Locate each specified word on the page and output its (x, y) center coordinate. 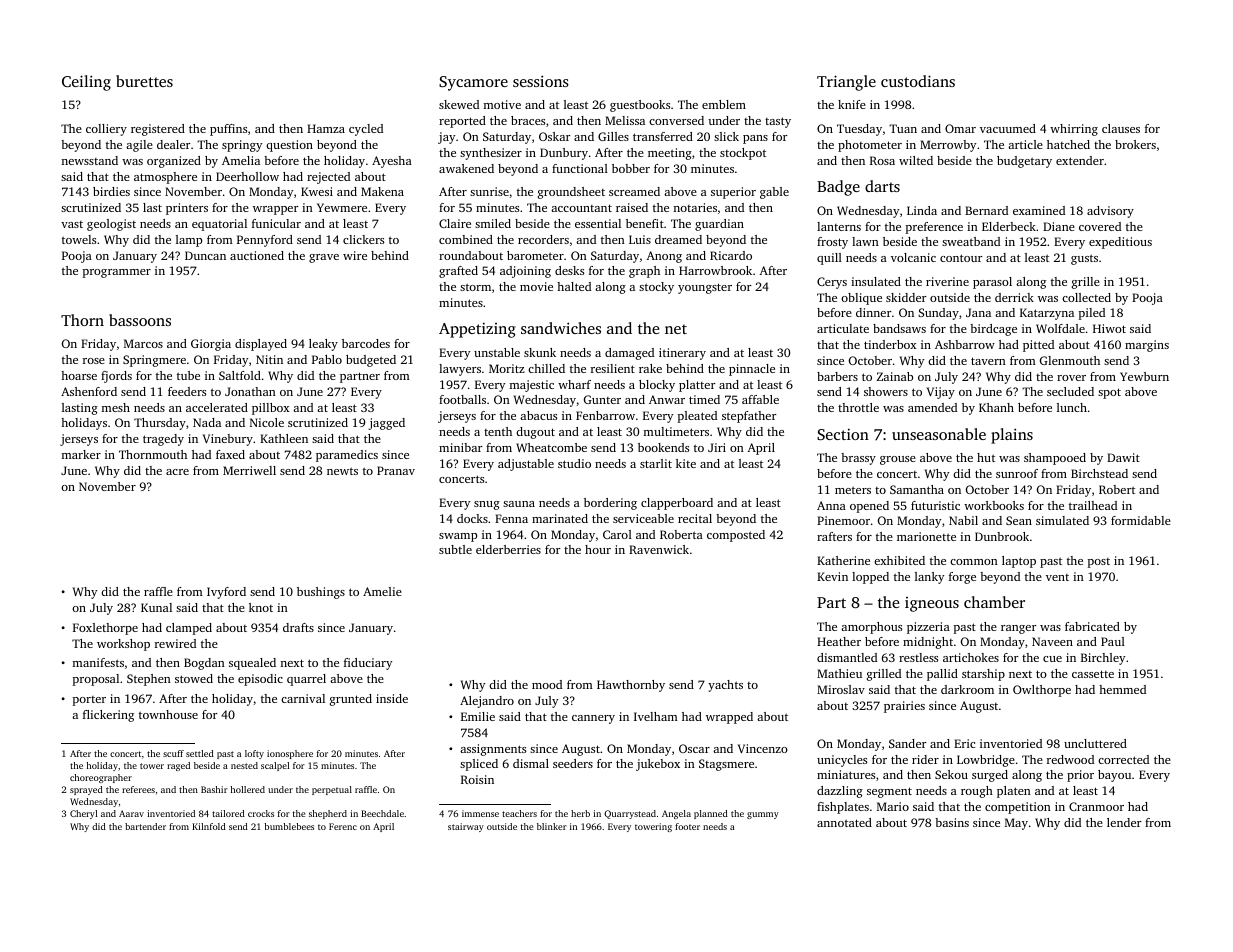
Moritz (507, 368)
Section (843, 434)
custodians (918, 81)
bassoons (140, 320)
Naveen (1052, 641)
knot (261, 607)
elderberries (508, 549)
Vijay (941, 393)
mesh (116, 407)
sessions (541, 81)
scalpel (275, 766)
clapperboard (677, 504)
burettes (144, 81)
